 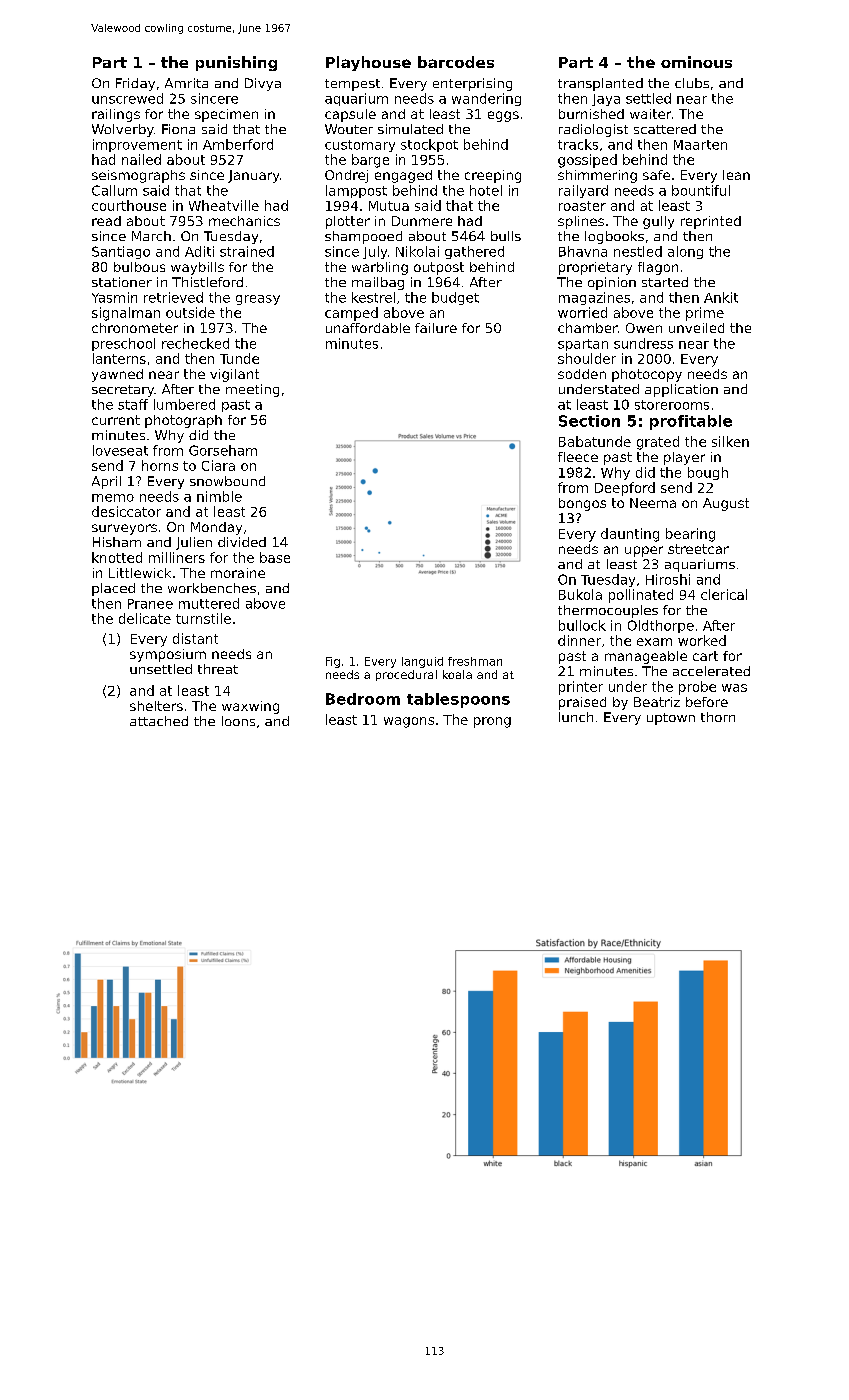 What do you see at coordinates (696, 328) in the image?
I see `unveiled` at bounding box center [696, 328].
